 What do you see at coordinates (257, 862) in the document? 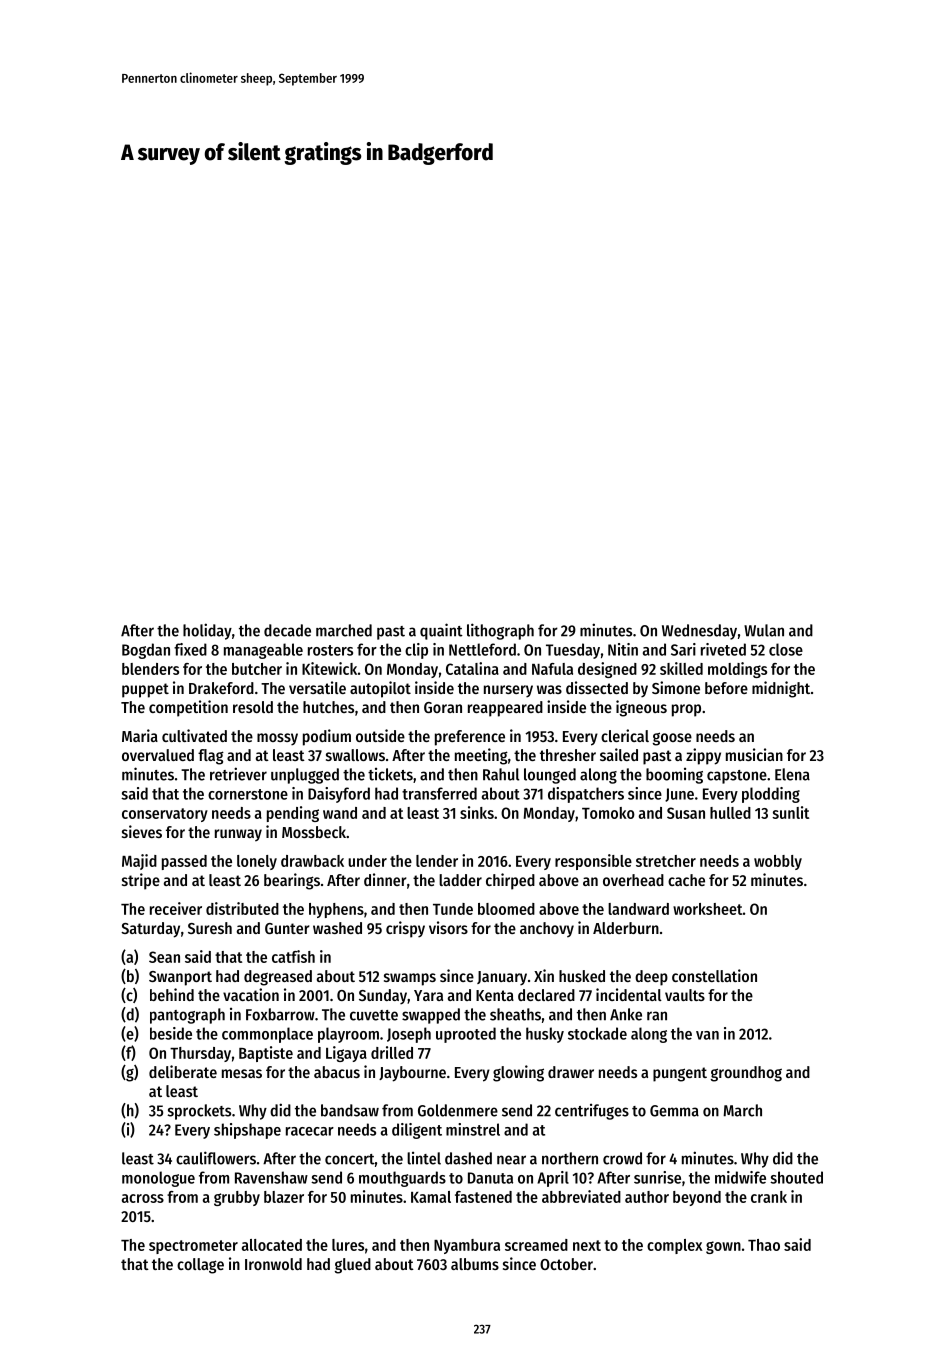
I see `lonely` at bounding box center [257, 862].
